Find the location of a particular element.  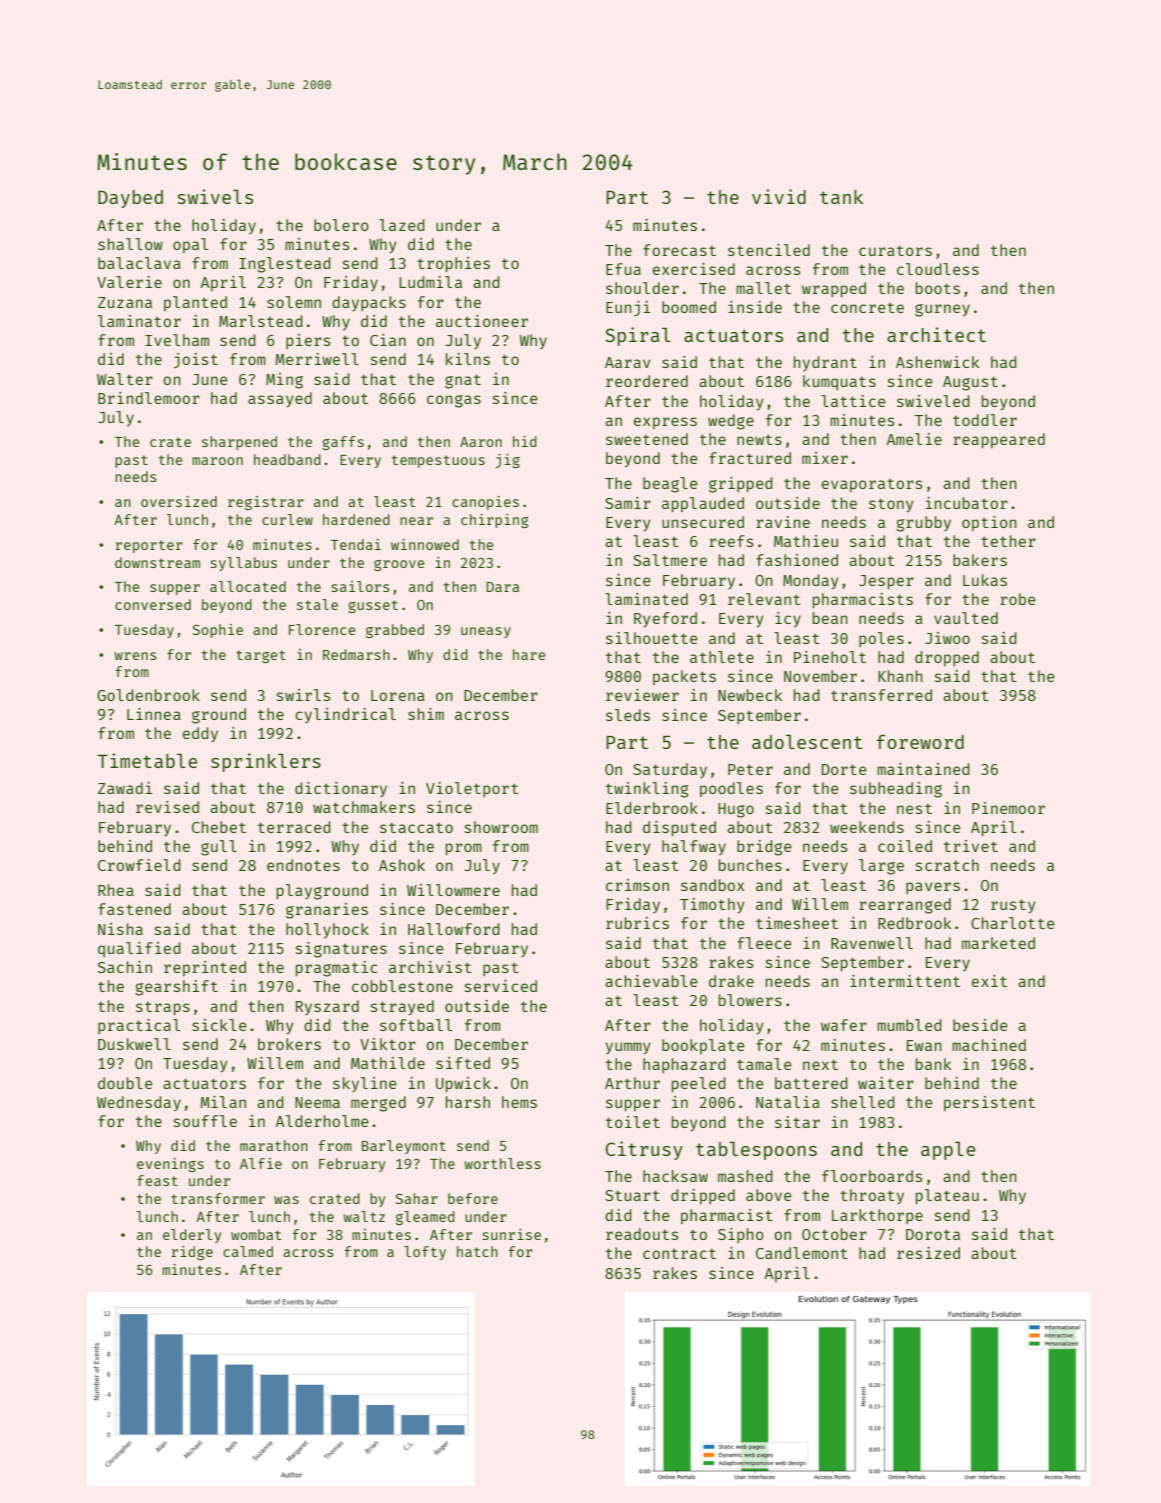

boots is located at coordinates (938, 288).
